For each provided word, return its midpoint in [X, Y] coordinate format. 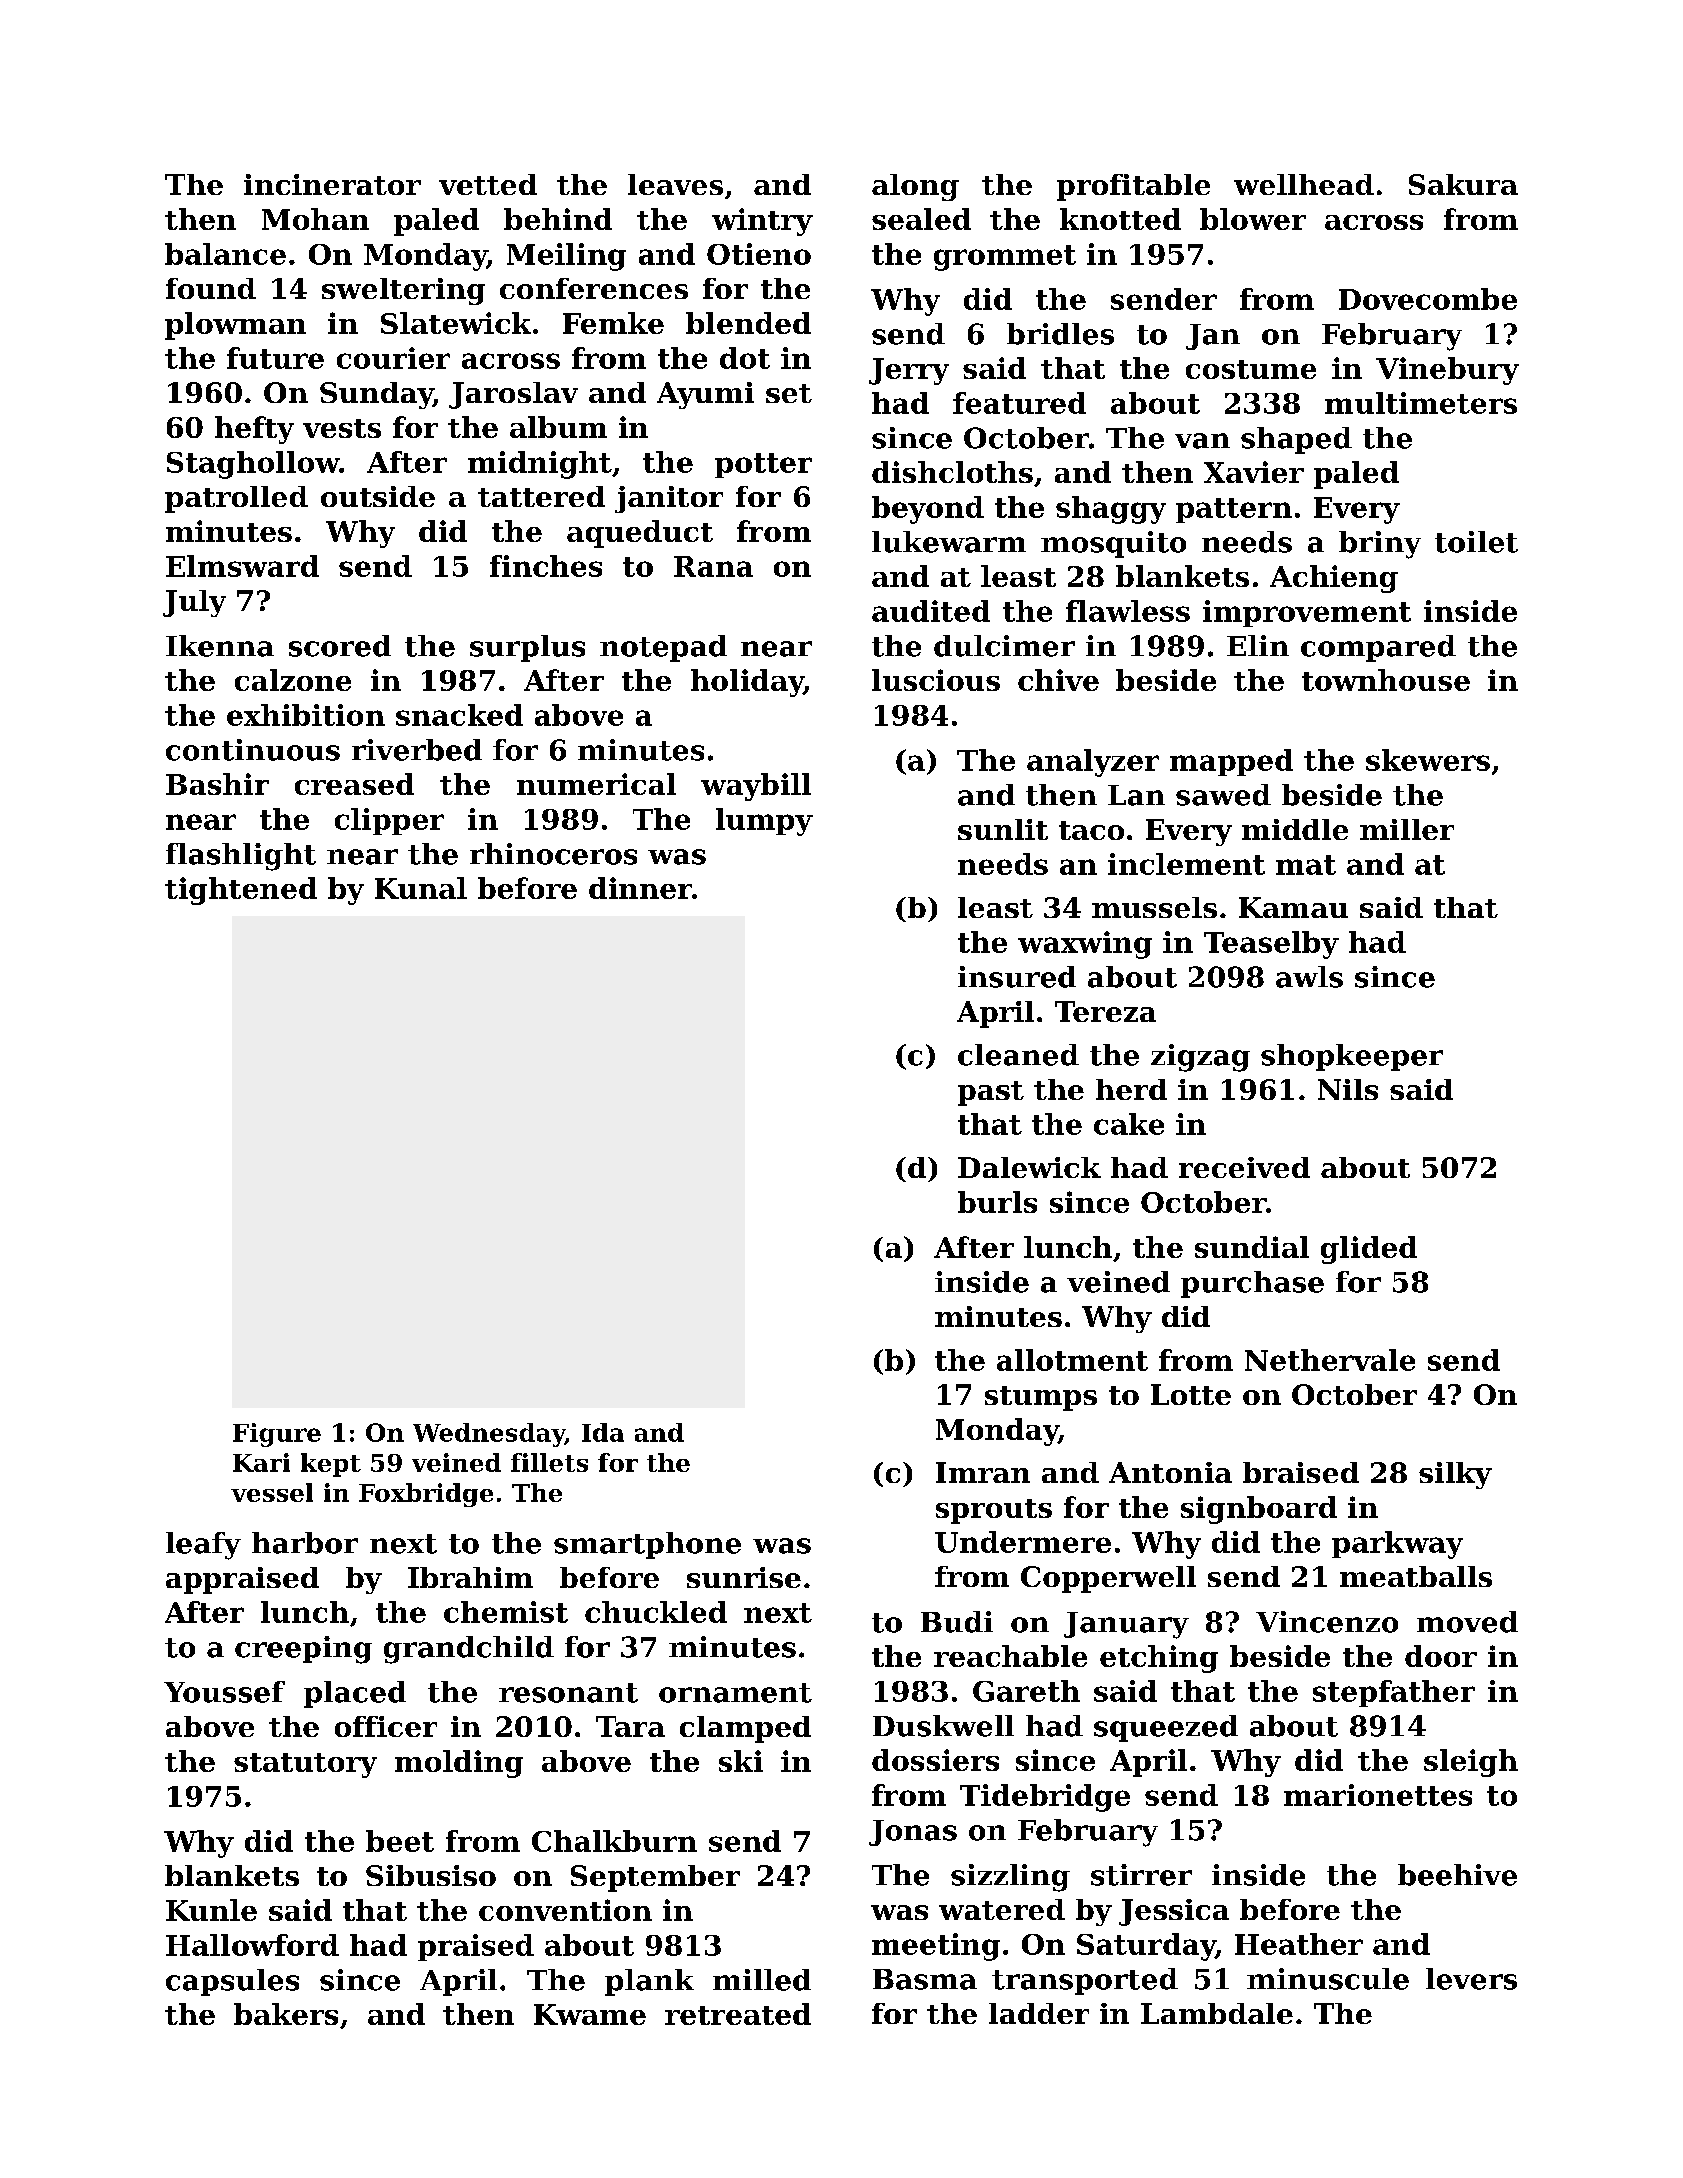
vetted [488, 184]
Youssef [224, 1692]
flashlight [241, 857]
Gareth [1026, 1691]
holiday [747, 683]
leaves [675, 184]
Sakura [1463, 184]
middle [1295, 829]
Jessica [1174, 1912]
